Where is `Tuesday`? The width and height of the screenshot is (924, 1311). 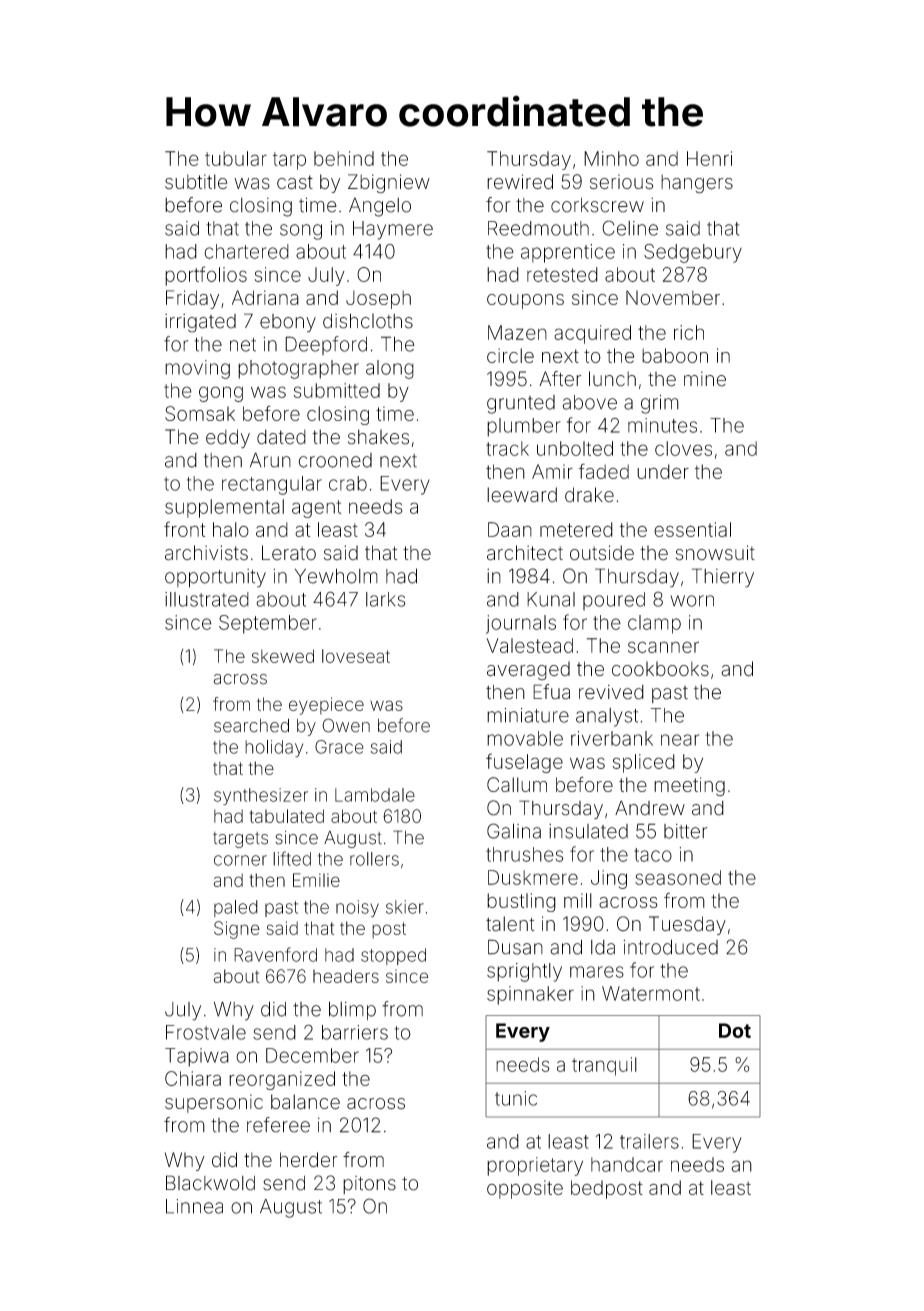 Tuesday is located at coordinates (687, 925).
